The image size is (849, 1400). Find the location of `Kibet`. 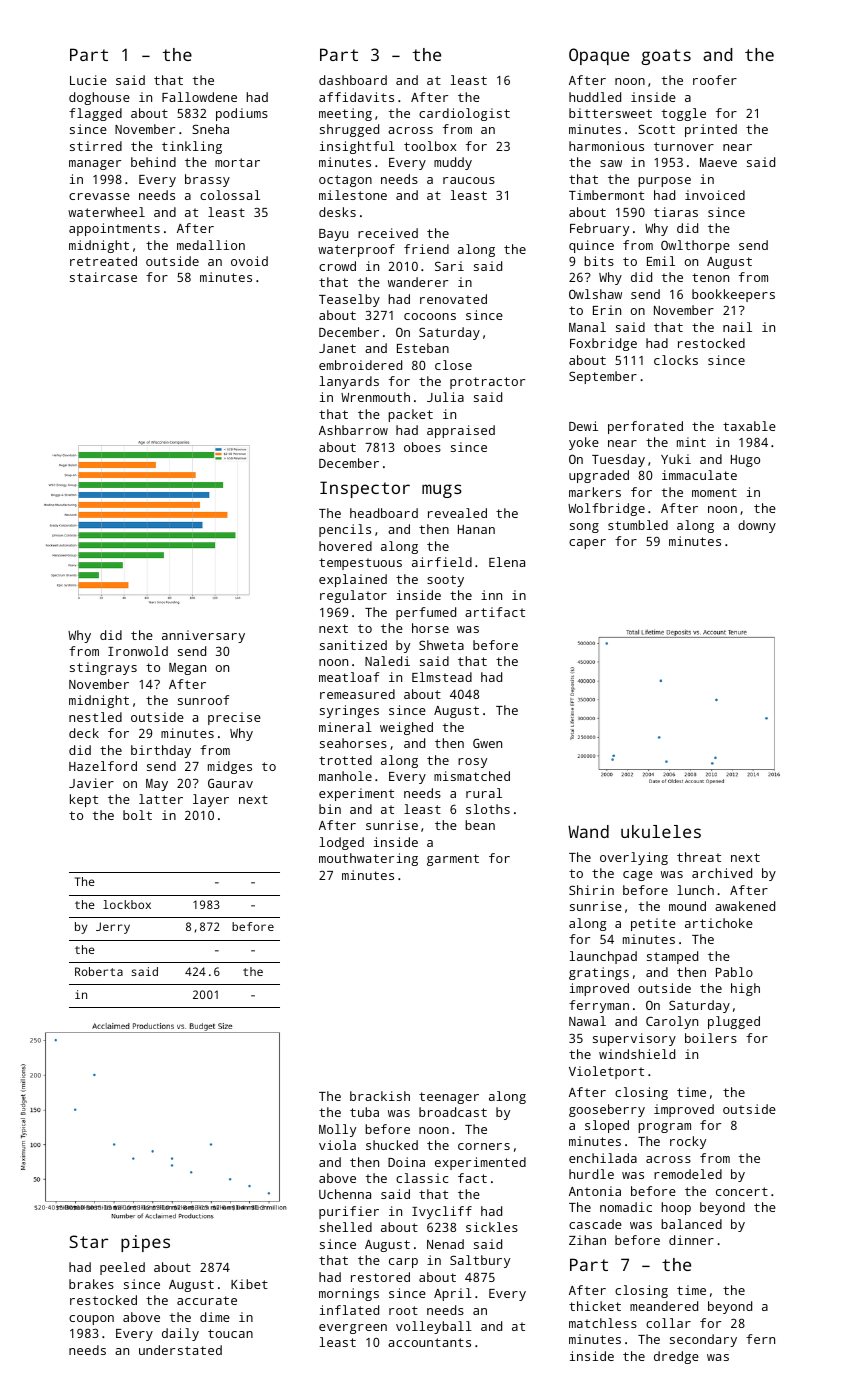

Kibet is located at coordinates (249, 1284).
